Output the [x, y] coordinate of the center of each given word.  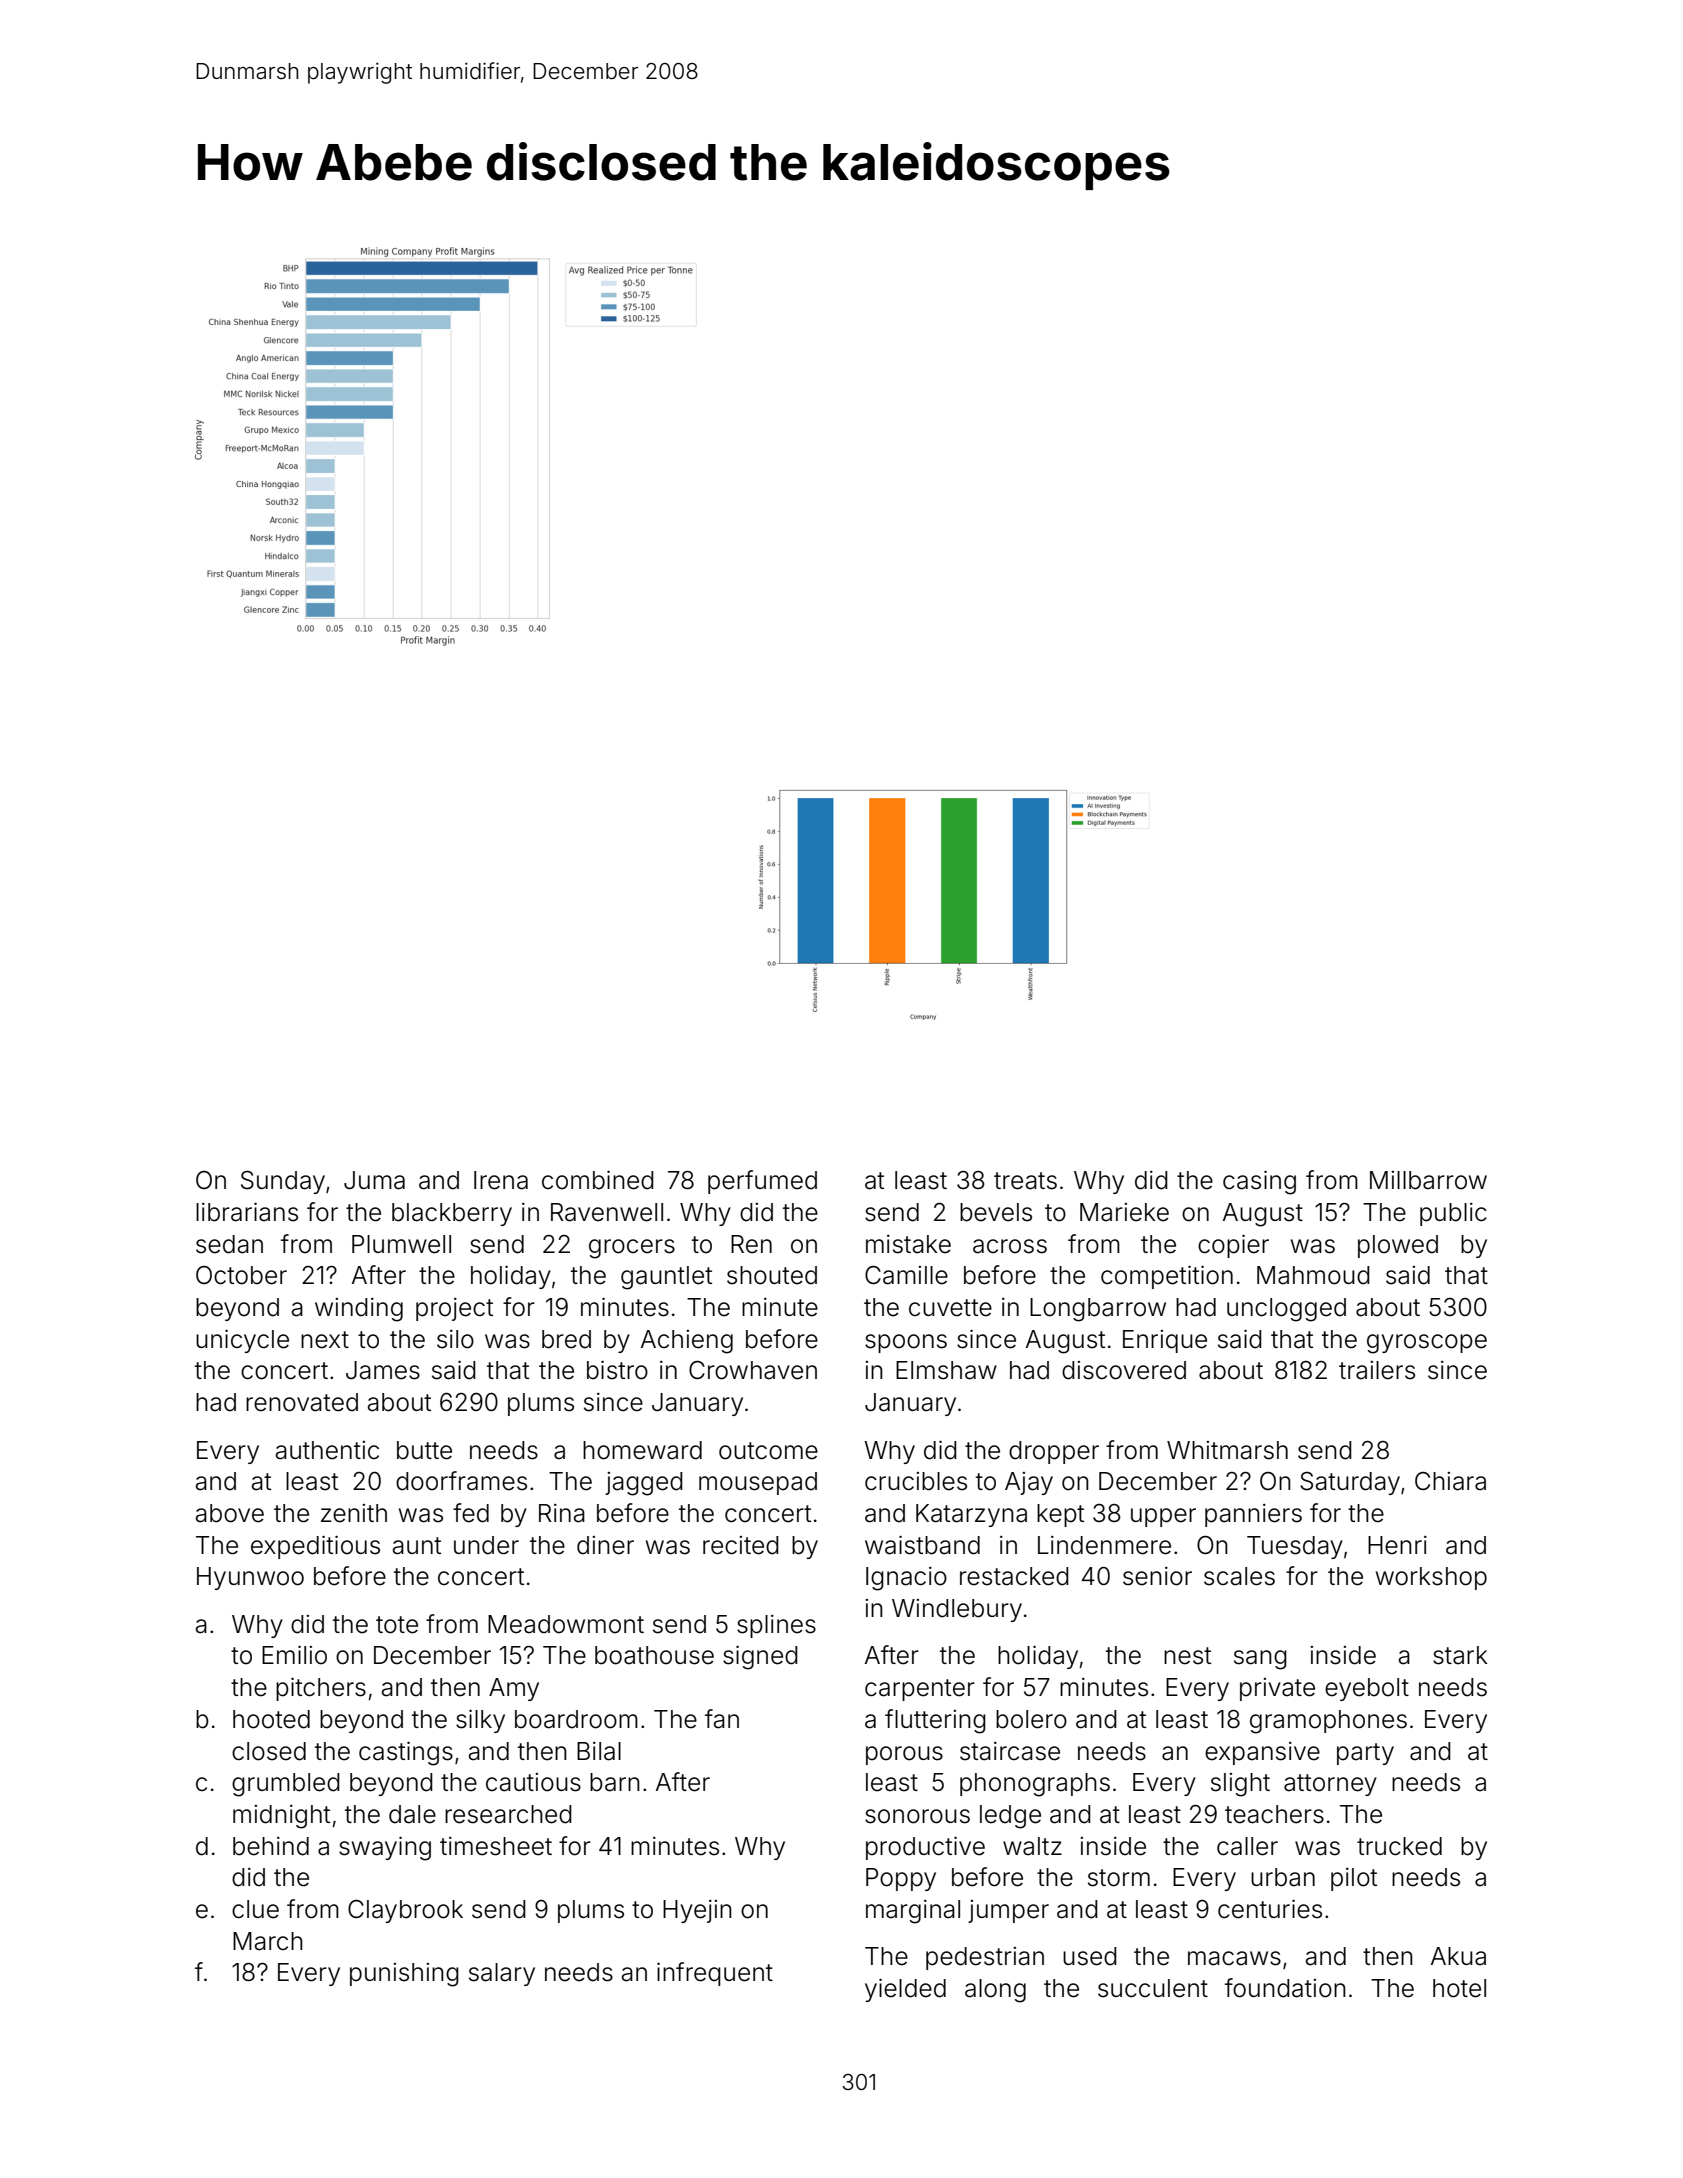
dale [412, 1814]
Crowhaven [753, 1370]
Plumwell [401, 1244]
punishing [404, 1975]
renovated [302, 1402]
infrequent [715, 1974]
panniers [1253, 1515]
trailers [1377, 1370]
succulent [1153, 1988]
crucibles [916, 1481]
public [1453, 1214]
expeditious [315, 1547]
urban [1283, 1877]
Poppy [901, 1879]
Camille [906, 1275]
